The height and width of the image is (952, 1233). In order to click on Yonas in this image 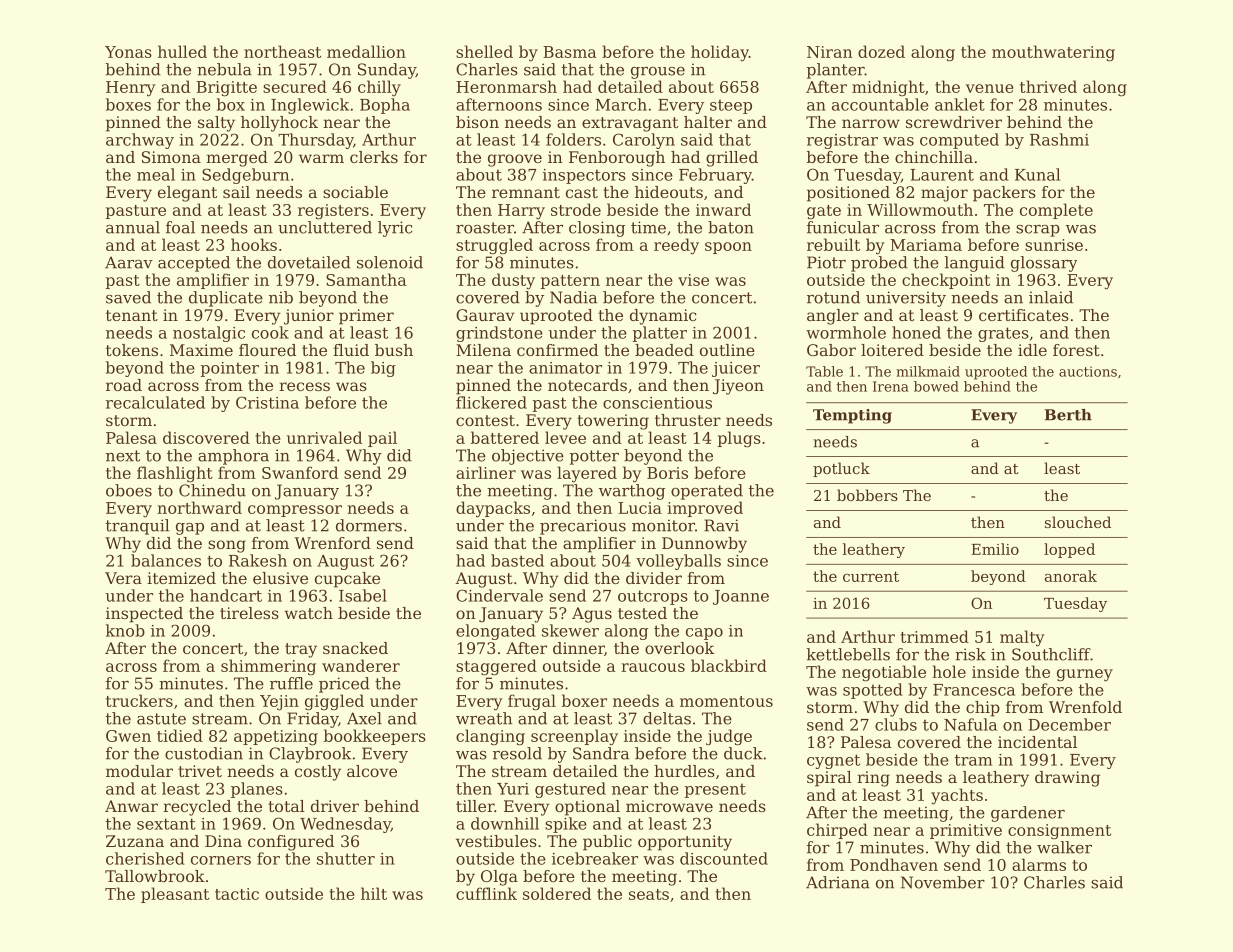, I will do `click(128, 52)`.
